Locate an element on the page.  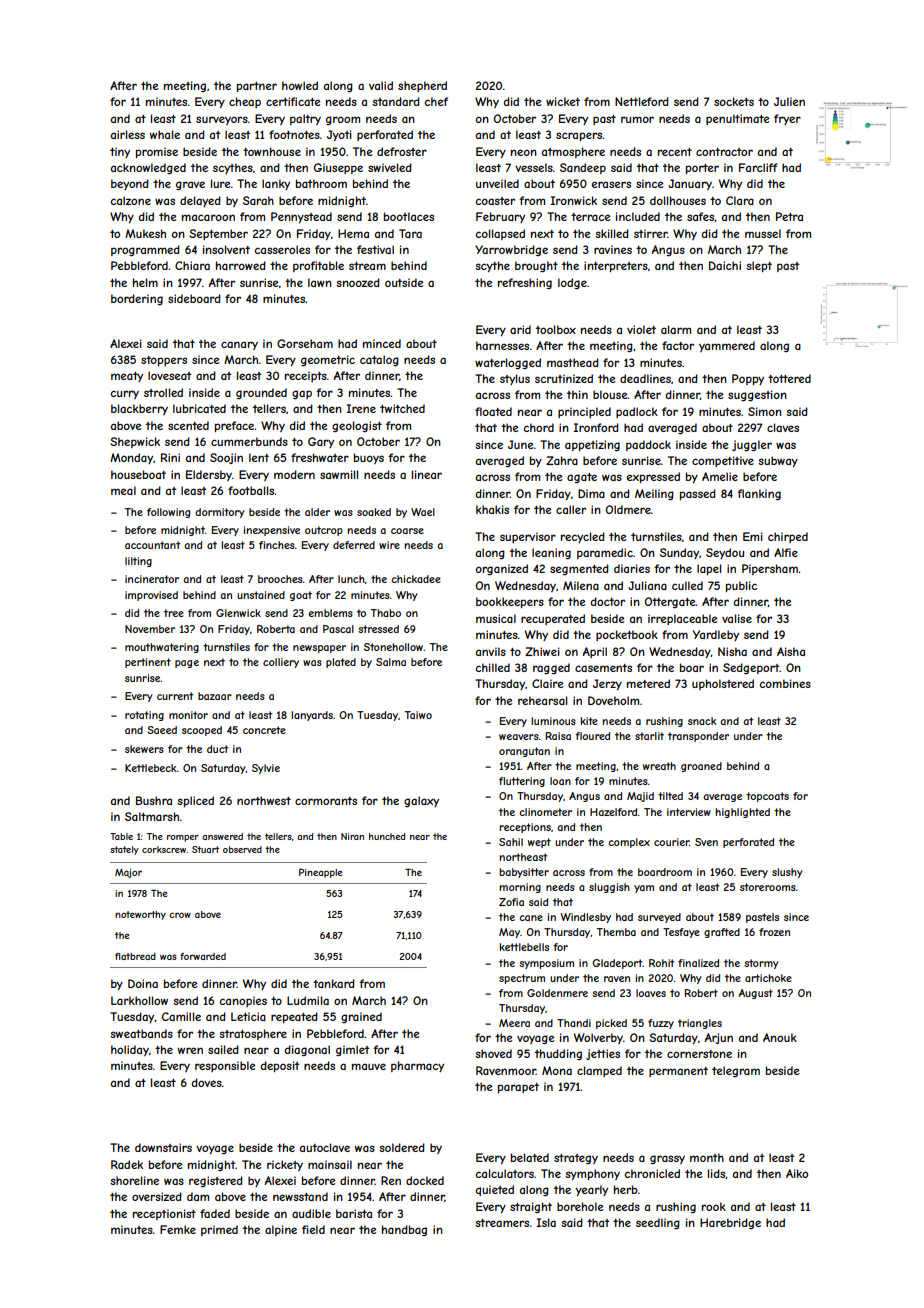
scooped is located at coordinates (202, 731).
